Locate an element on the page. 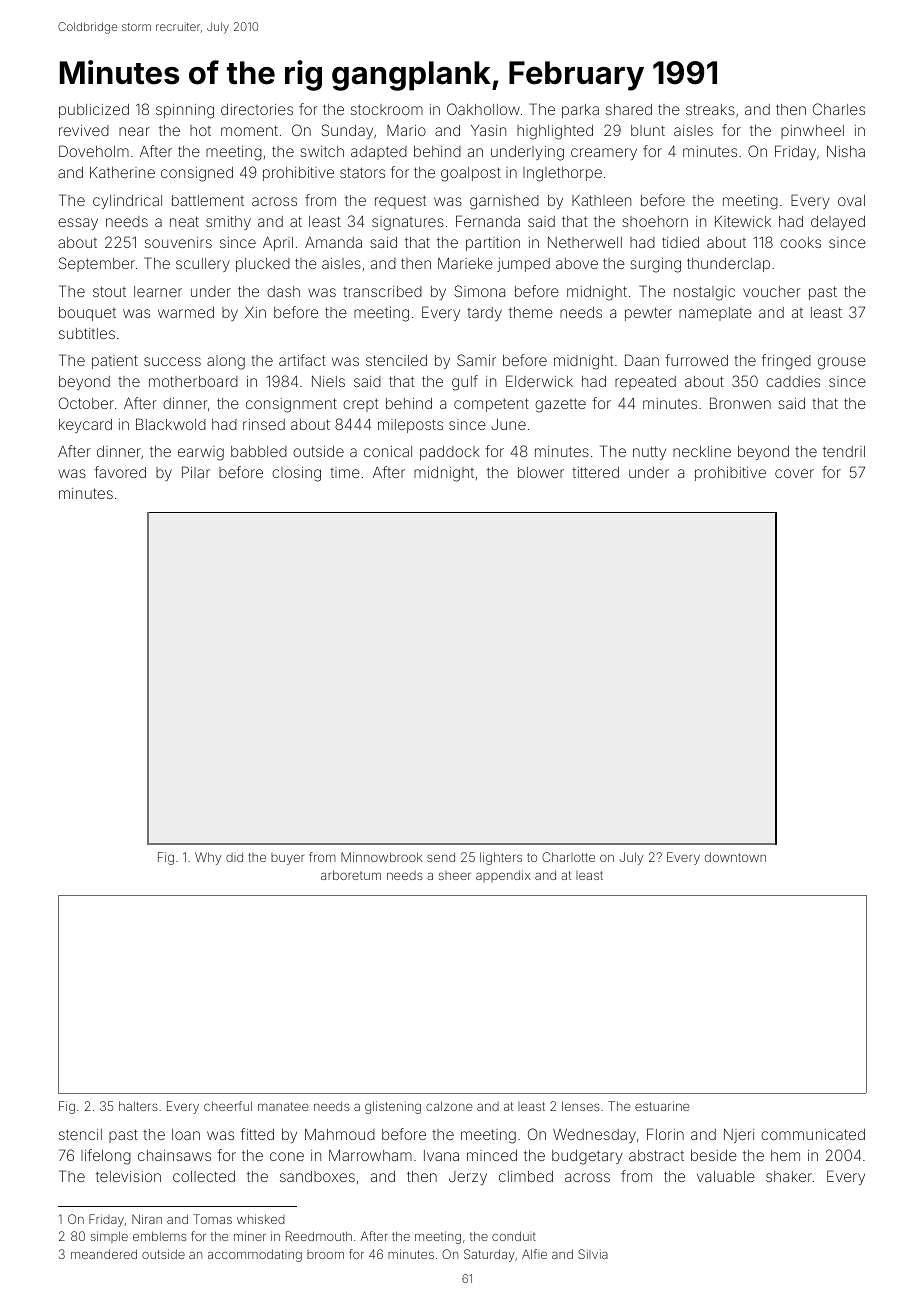 The height and width of the image is (1308, 924). halters is located at coordinates (138, 1106).
